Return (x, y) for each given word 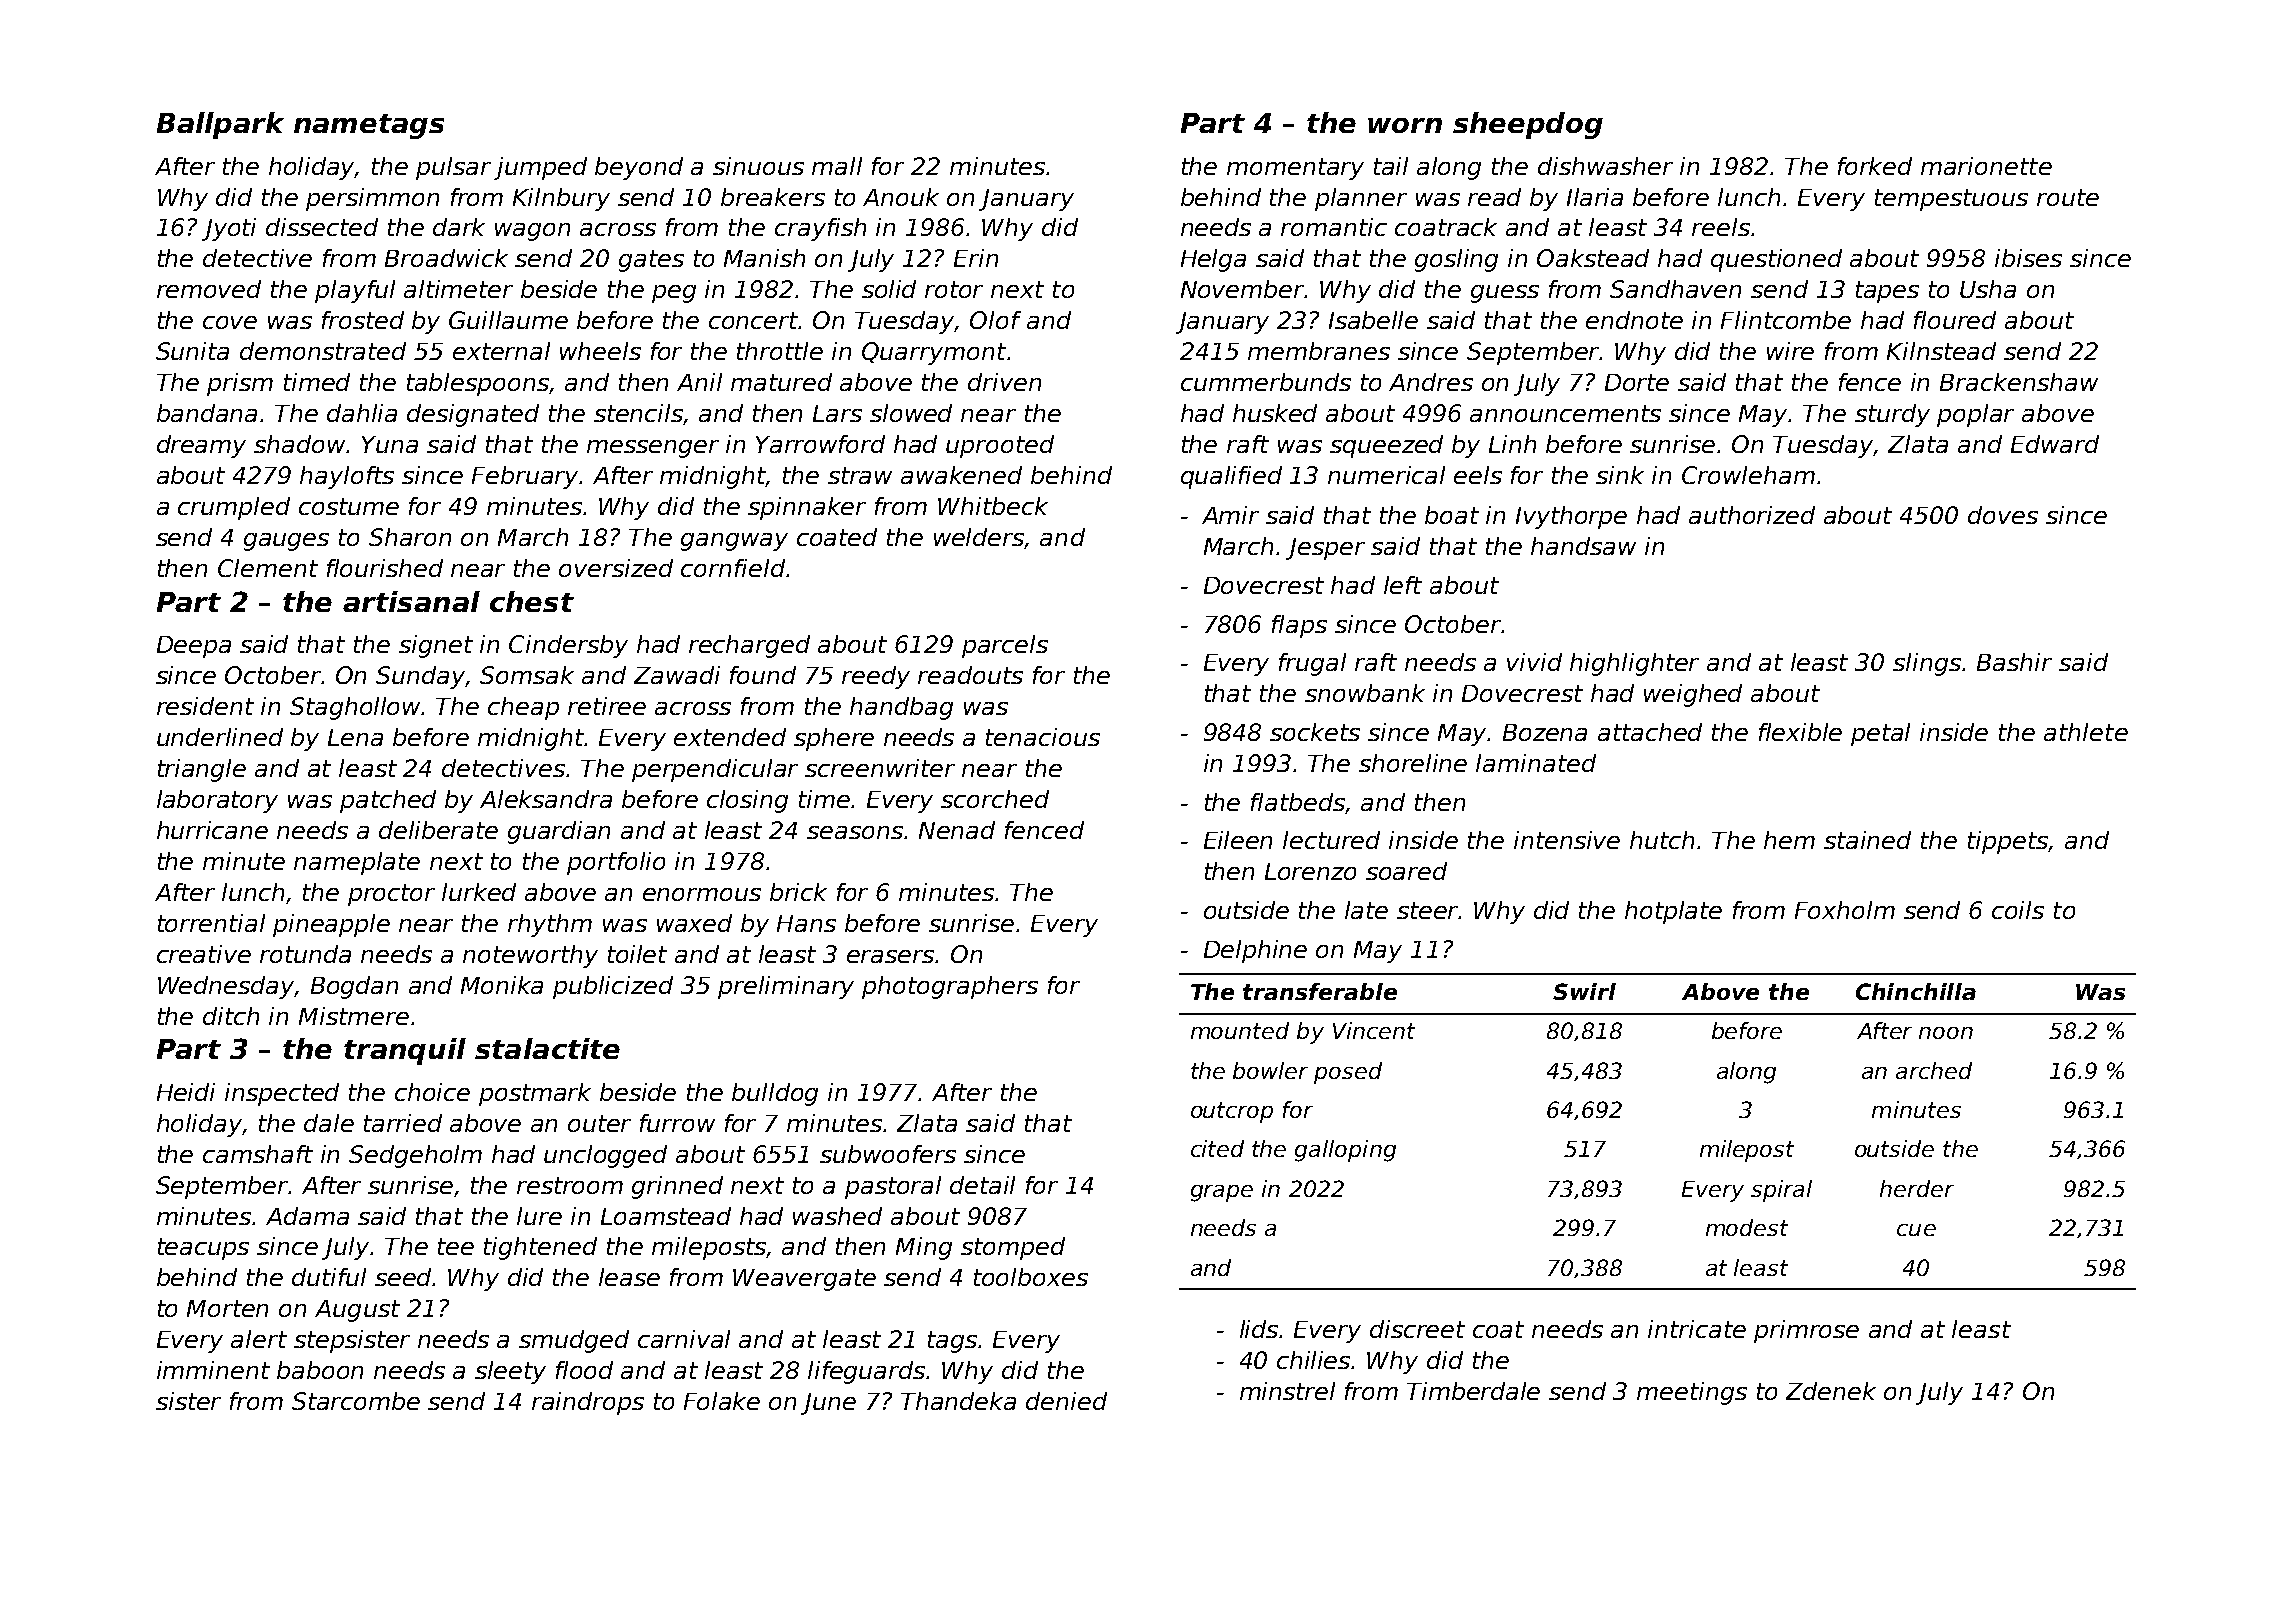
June (828, 1404)
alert (259, 1339)
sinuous (758, 166)
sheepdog (1528, 125)
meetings (1692, 1393)
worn (1405, 125)
